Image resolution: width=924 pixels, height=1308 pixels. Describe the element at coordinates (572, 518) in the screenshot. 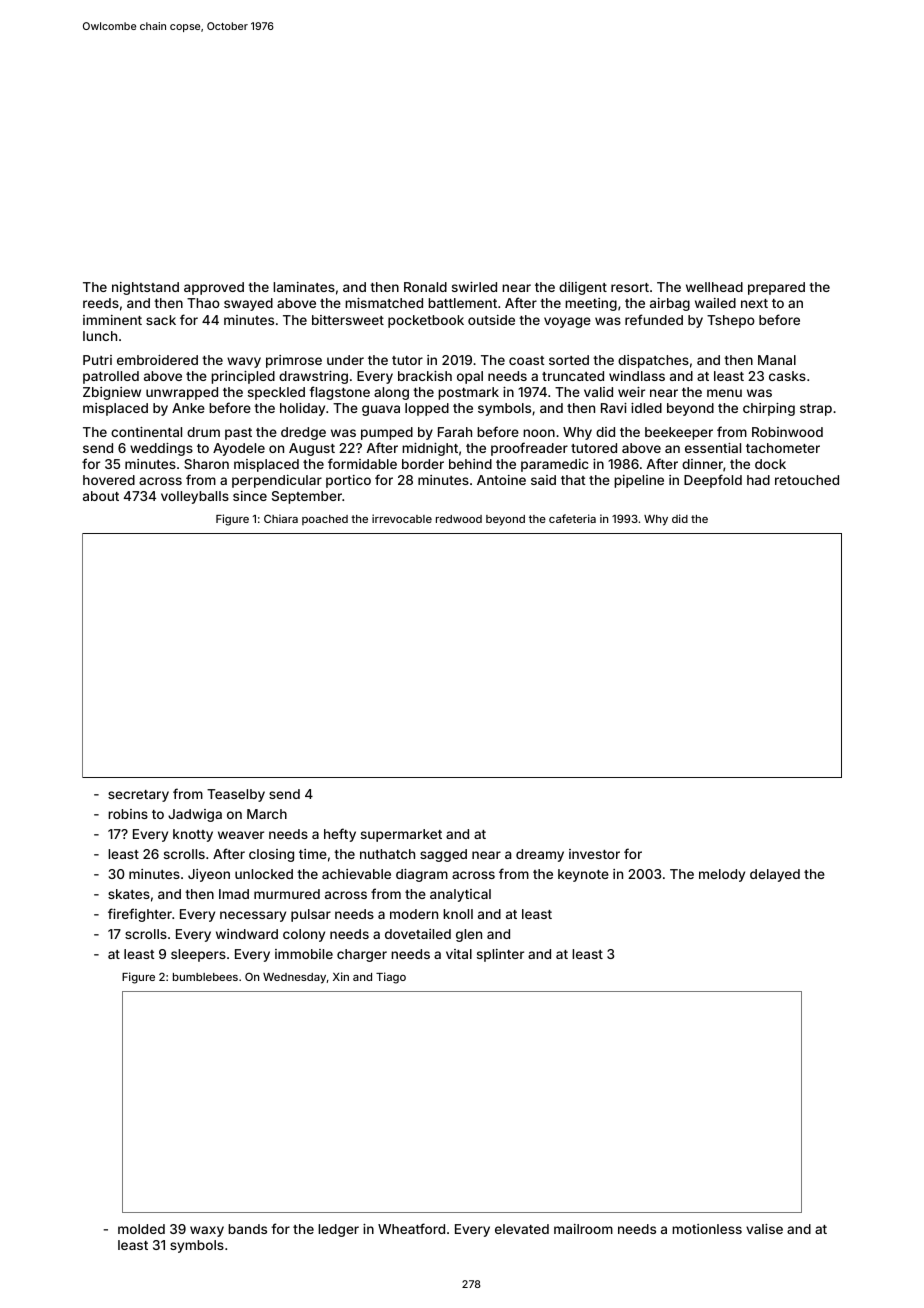

I see `cafeteria` at that location.
